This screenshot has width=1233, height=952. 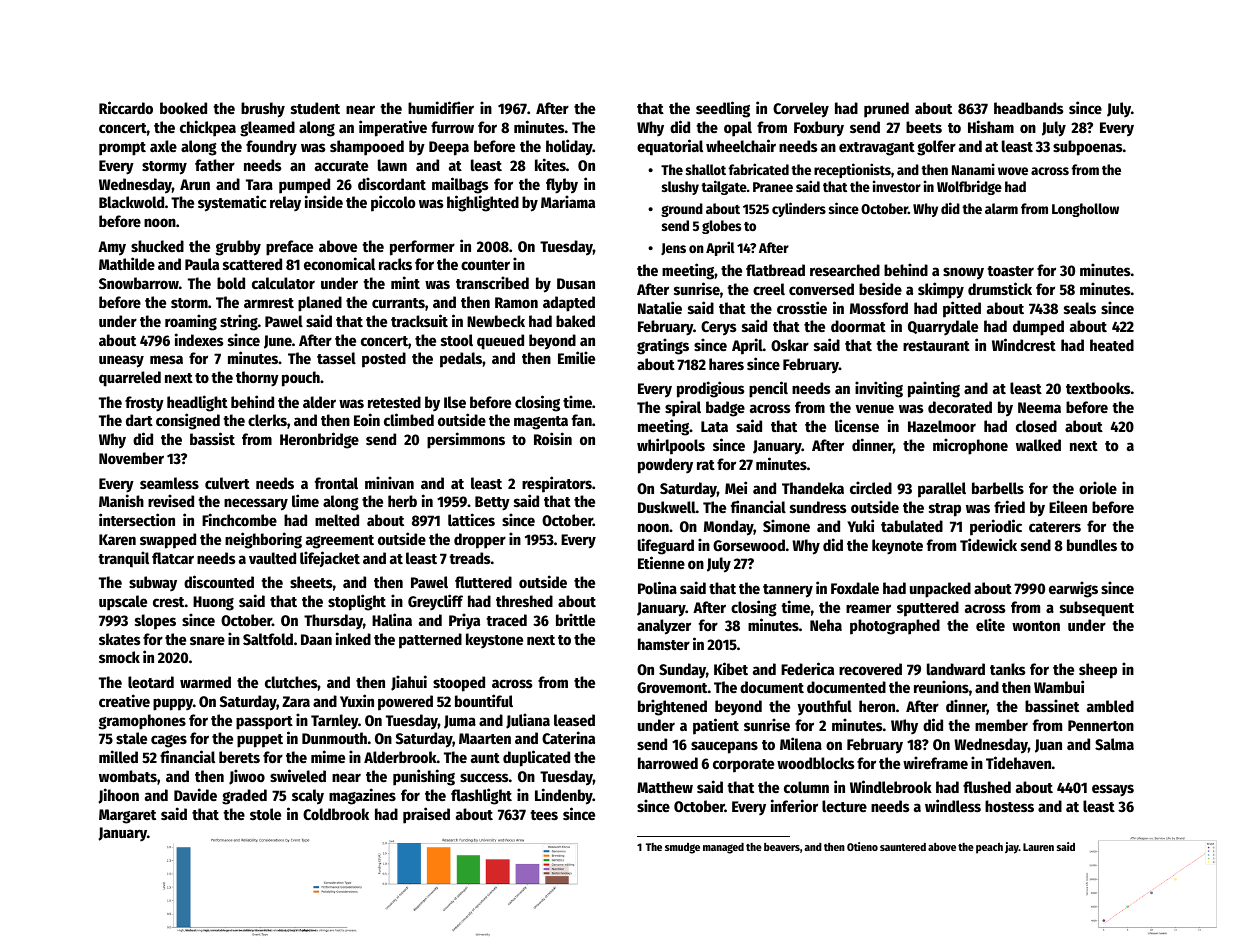 I want to click on beets, so click(x=924, y=127).
